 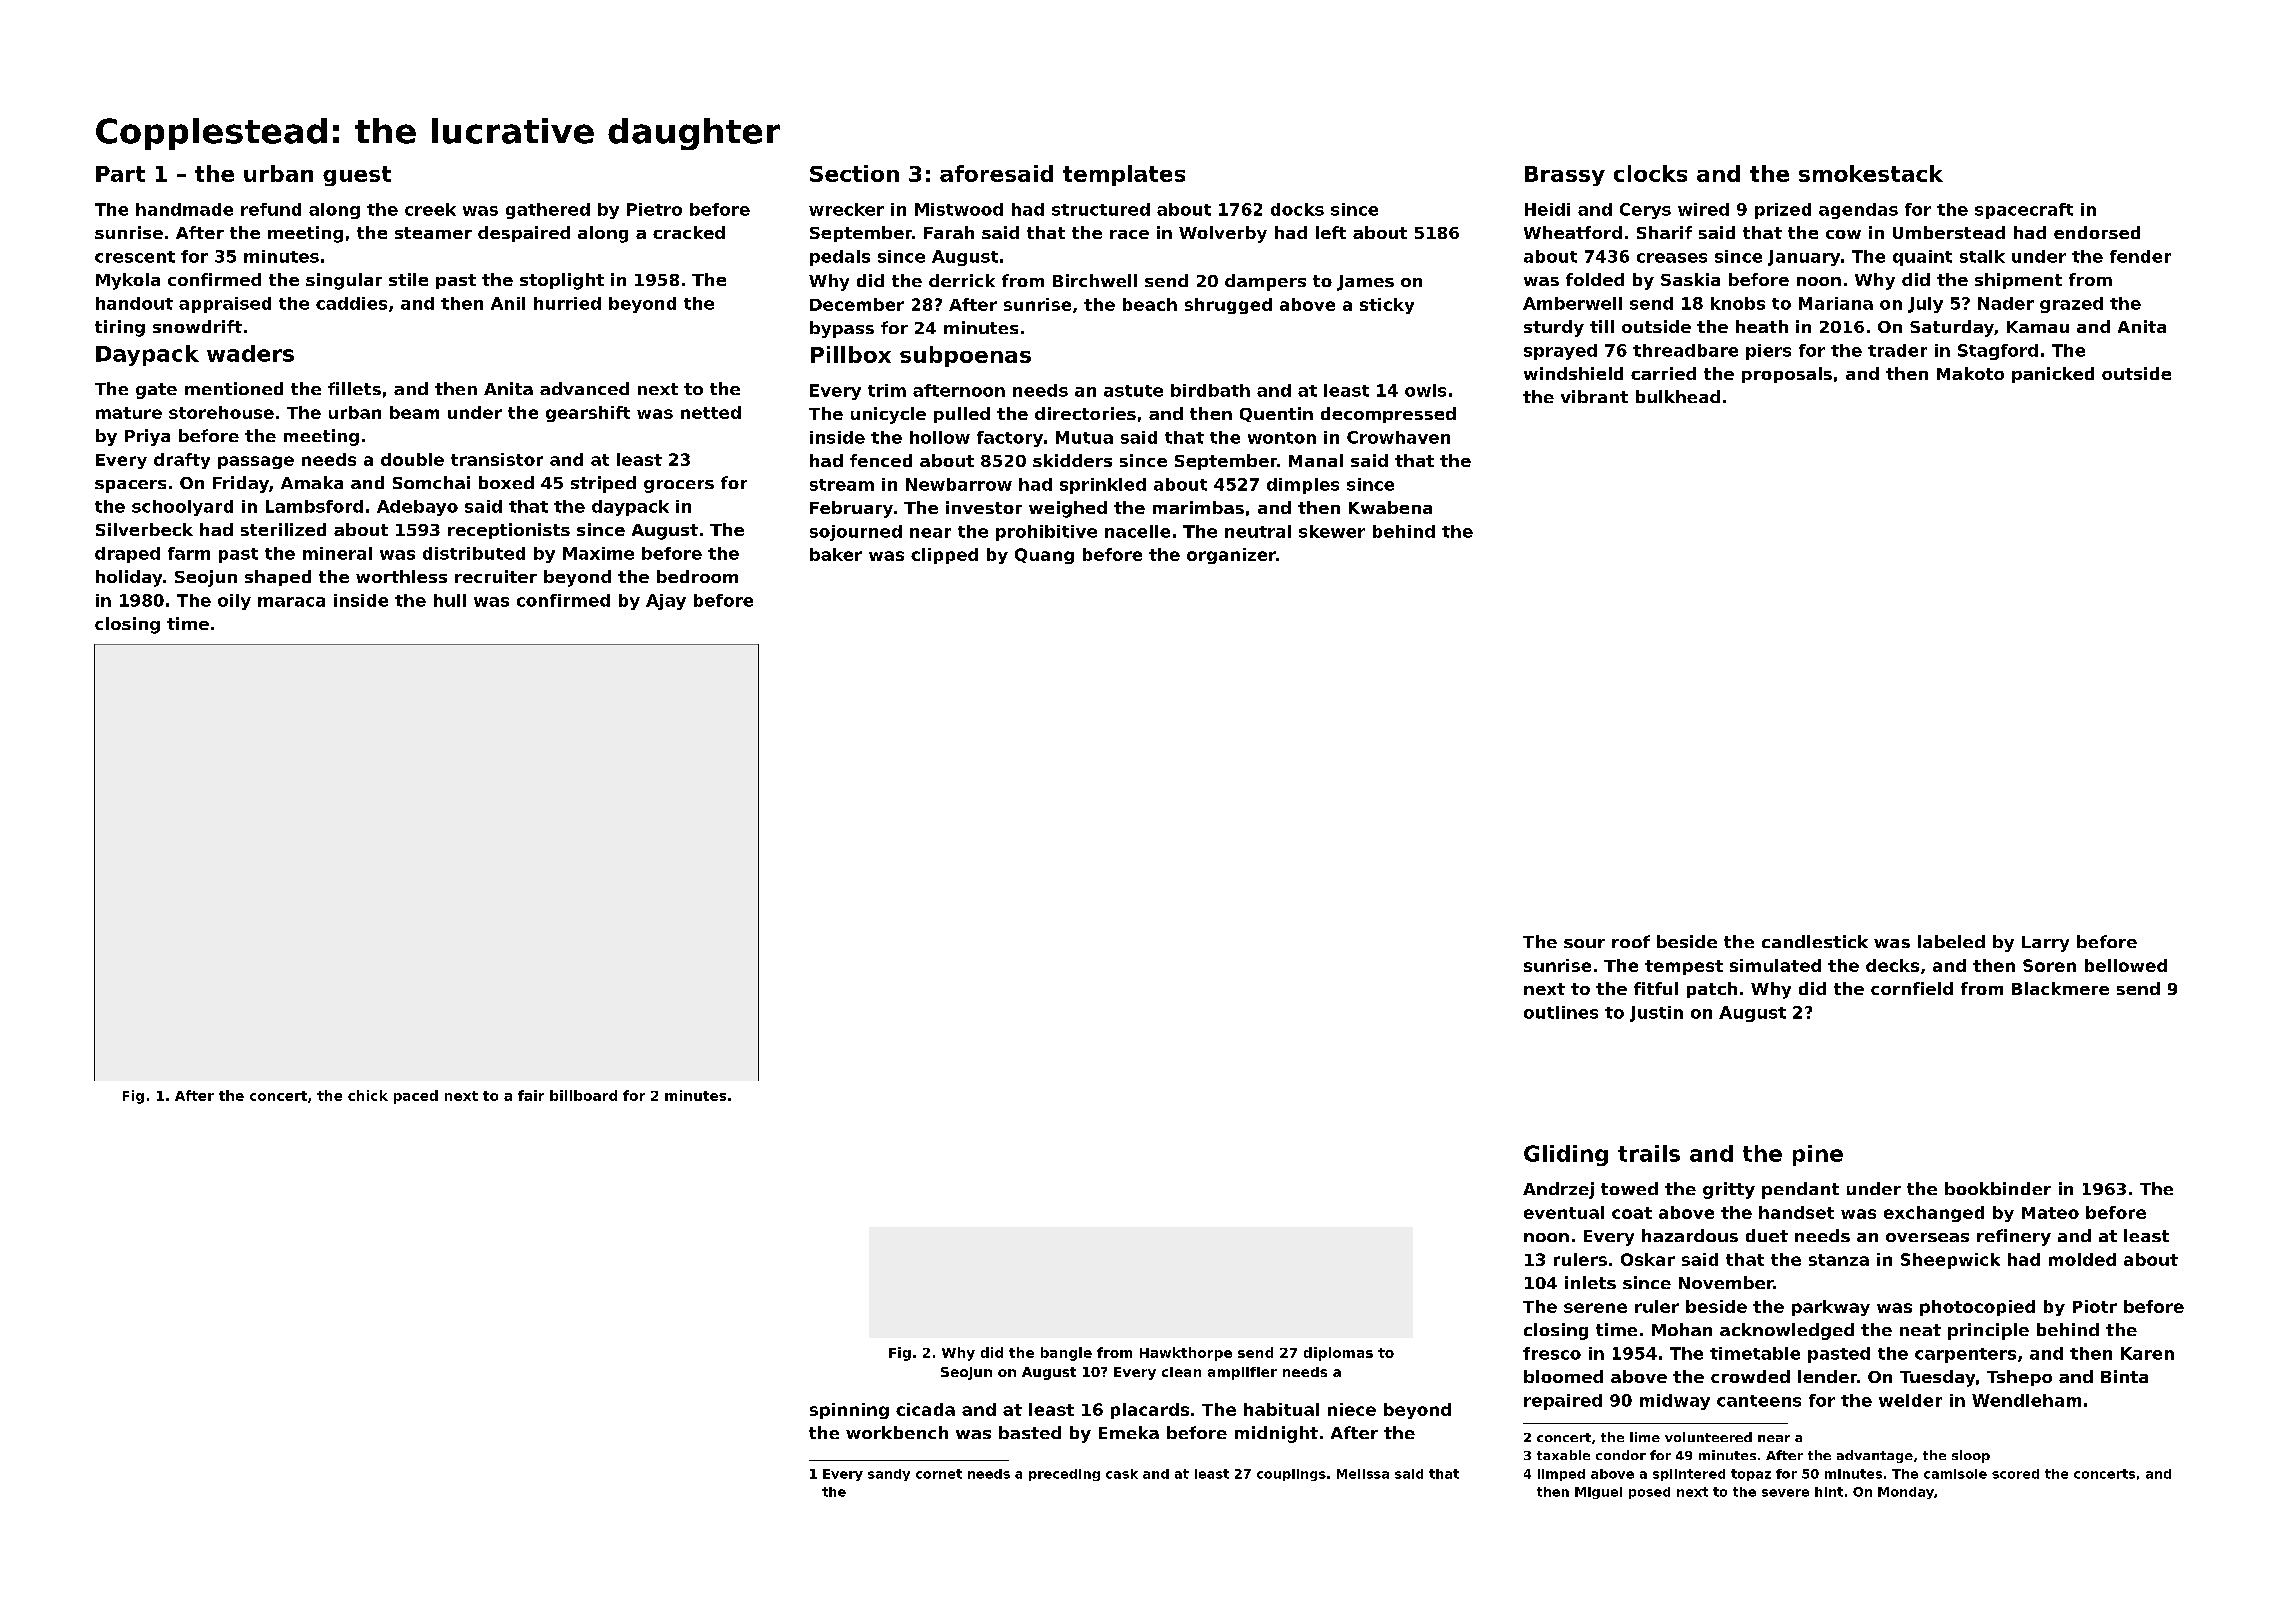 What do you see at coordinates (1650, 173) in the screenshot?
I see `clocks` at bounding box center [1650, 173].
